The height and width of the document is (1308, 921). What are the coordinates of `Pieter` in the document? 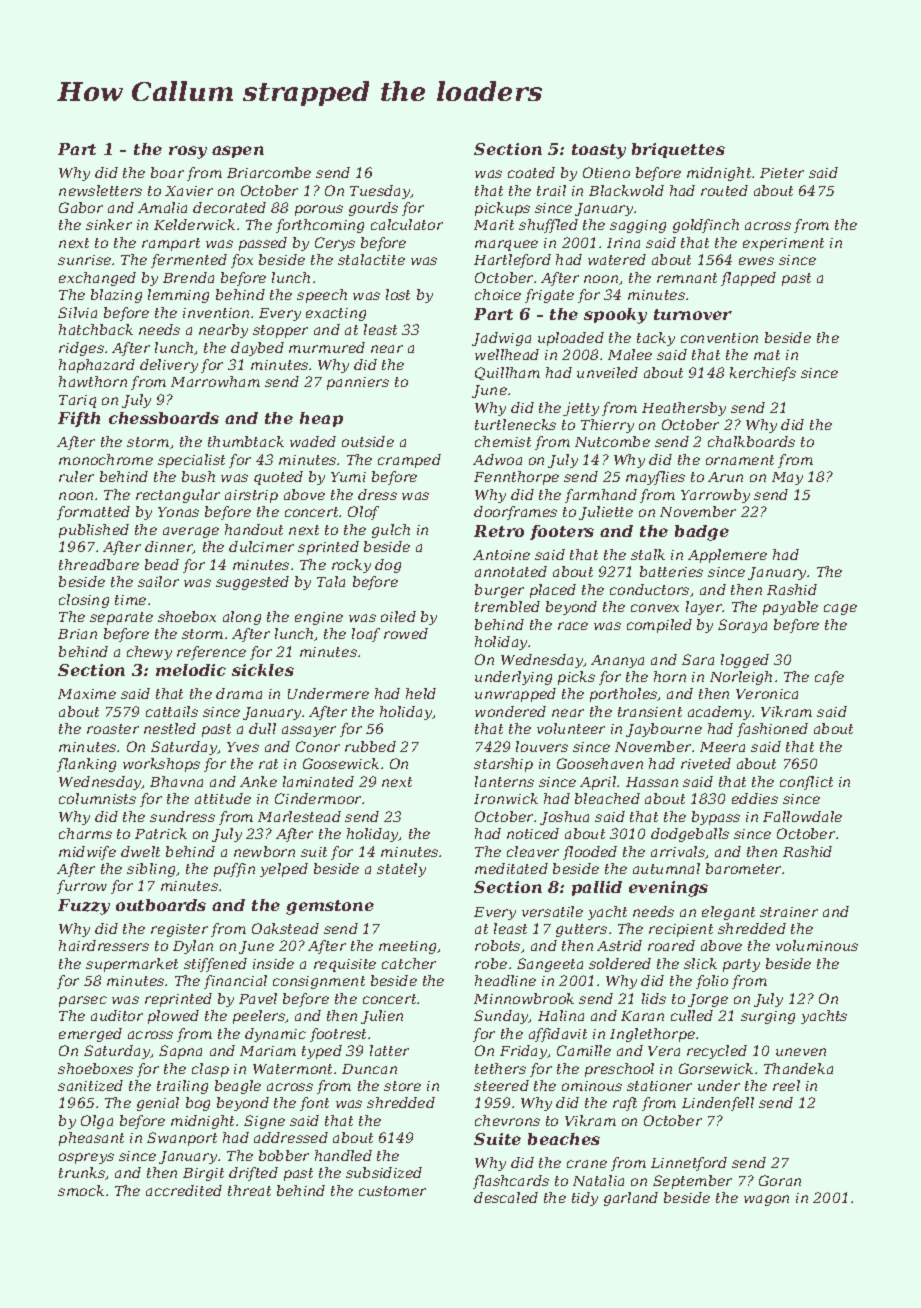 It's located at (782, 173).
